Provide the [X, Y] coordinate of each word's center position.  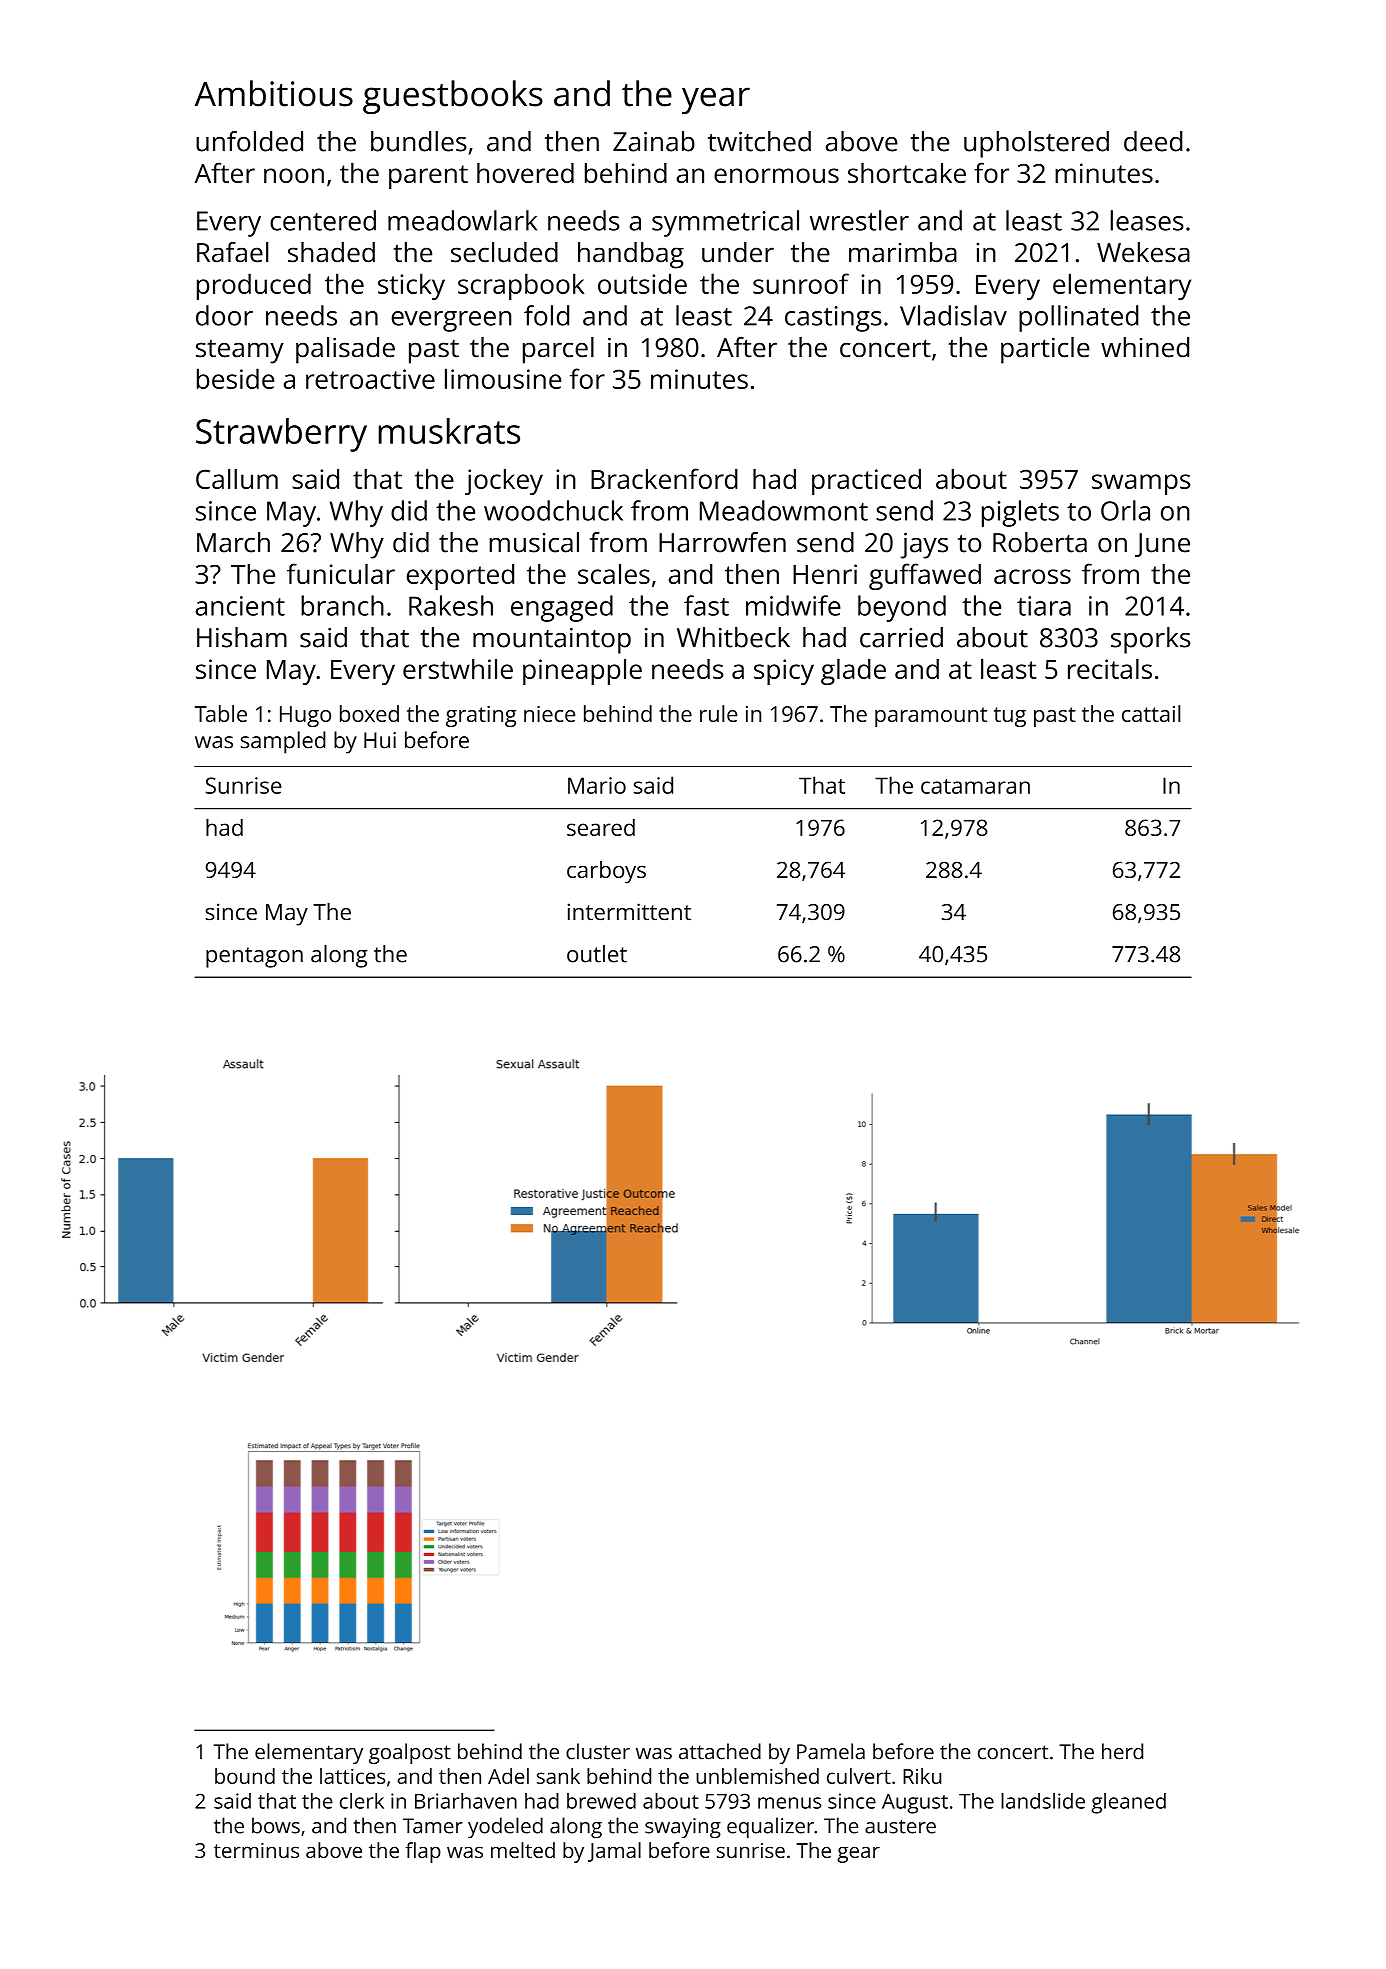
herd [1122, 1751]
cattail [1151, 713]
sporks [1151, 640]
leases [1147, 220]
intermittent [629, 912]
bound [245, 1776]
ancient [240, 606]
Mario [597, 785]
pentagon [254, 957]
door [224, 315]
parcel [558, 350]
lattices [352, 1776]
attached [720, 1751]
